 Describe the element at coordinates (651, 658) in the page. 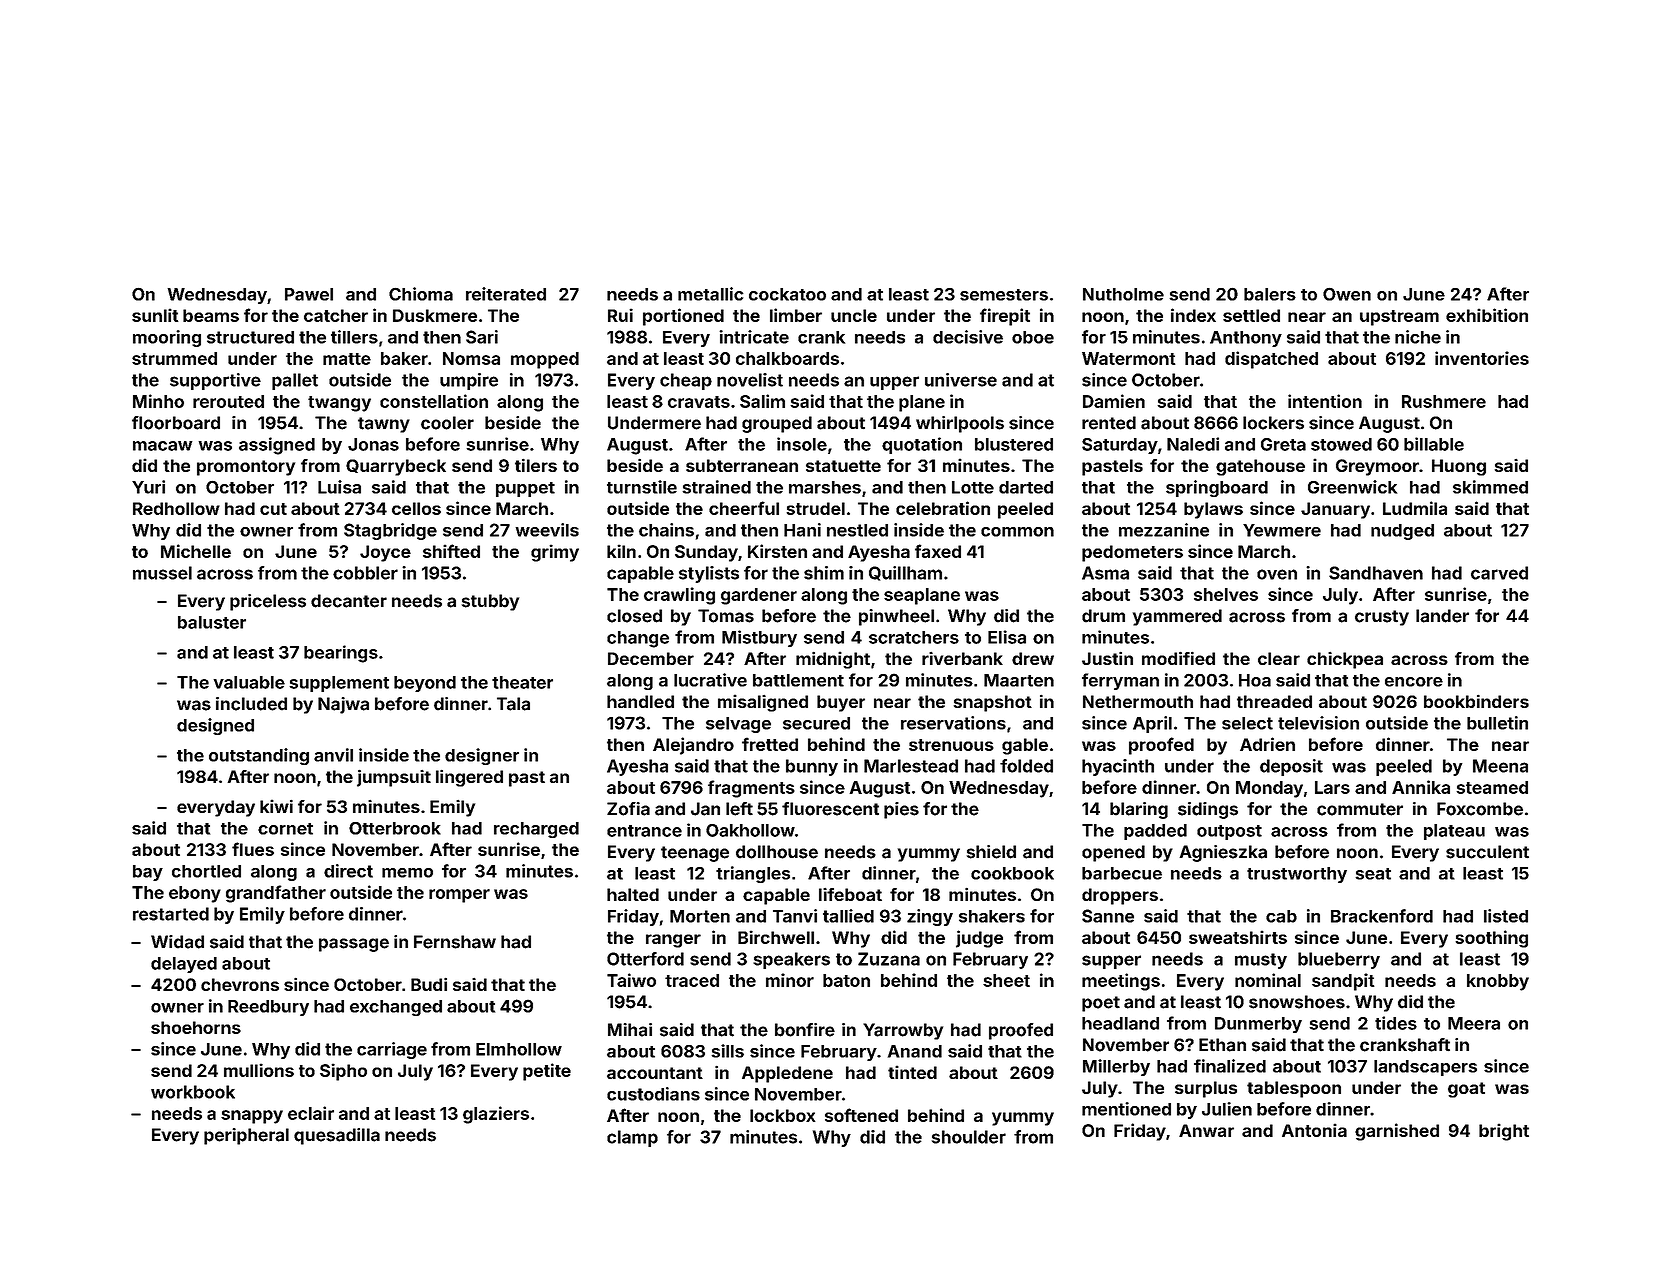

I see `December` at that location.
